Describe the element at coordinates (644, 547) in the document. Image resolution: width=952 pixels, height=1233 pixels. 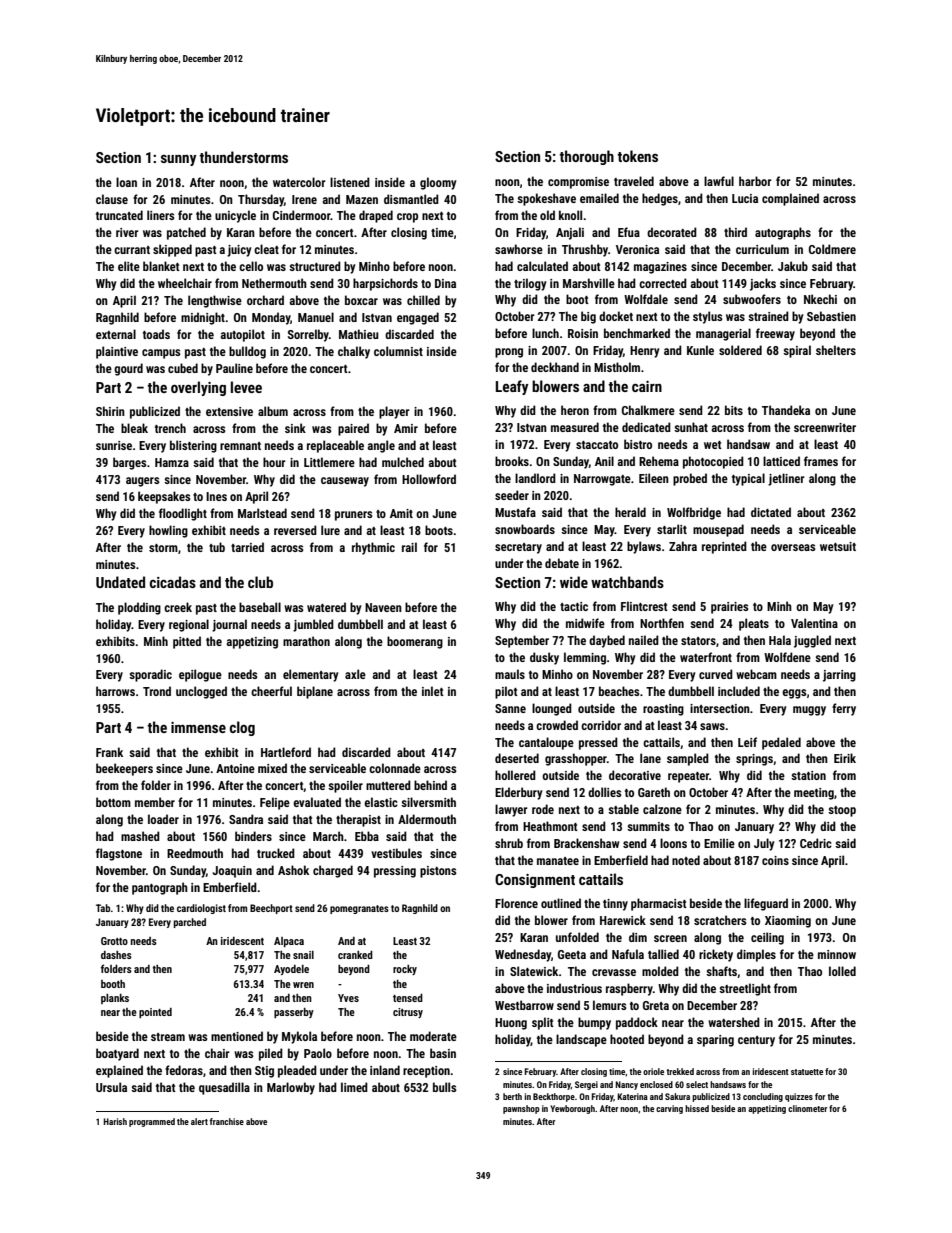
I see `bylaws` at that location.
